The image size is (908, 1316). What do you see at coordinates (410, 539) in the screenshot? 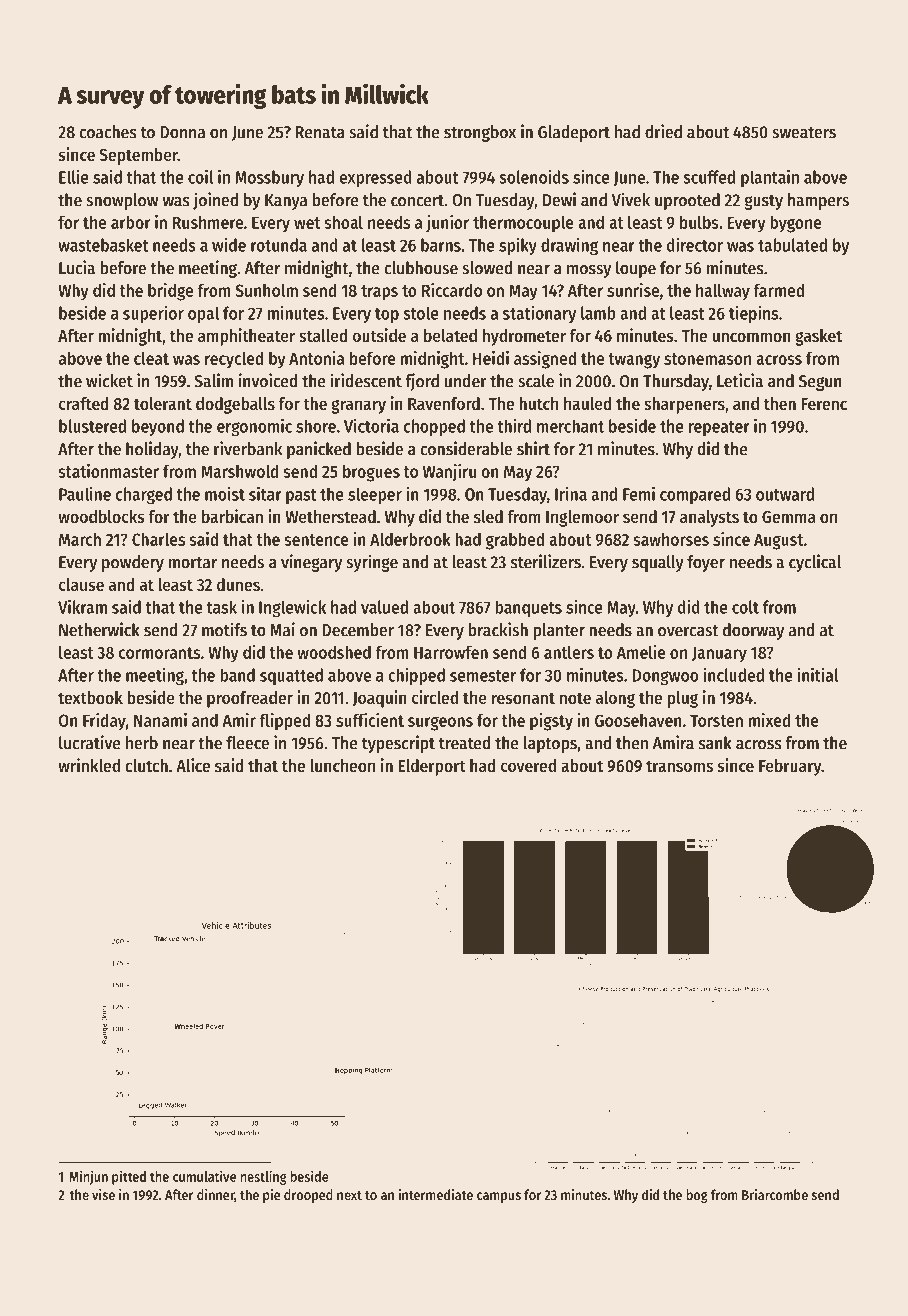
I see `Alderbrook` at bounding box center [410, 539].
